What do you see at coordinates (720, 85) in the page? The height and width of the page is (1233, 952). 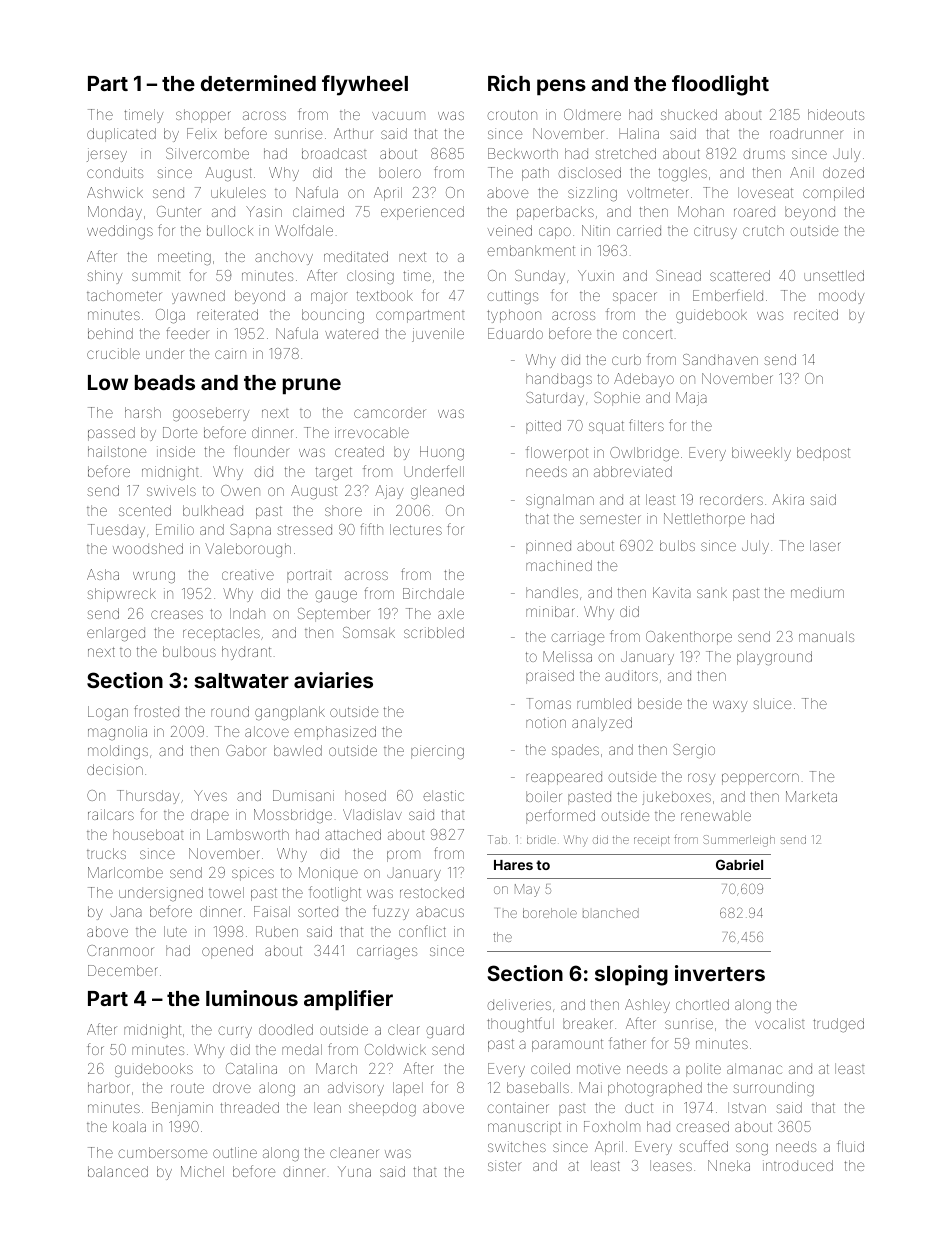 I see `floodlight` at bounding box center [720, 85].
